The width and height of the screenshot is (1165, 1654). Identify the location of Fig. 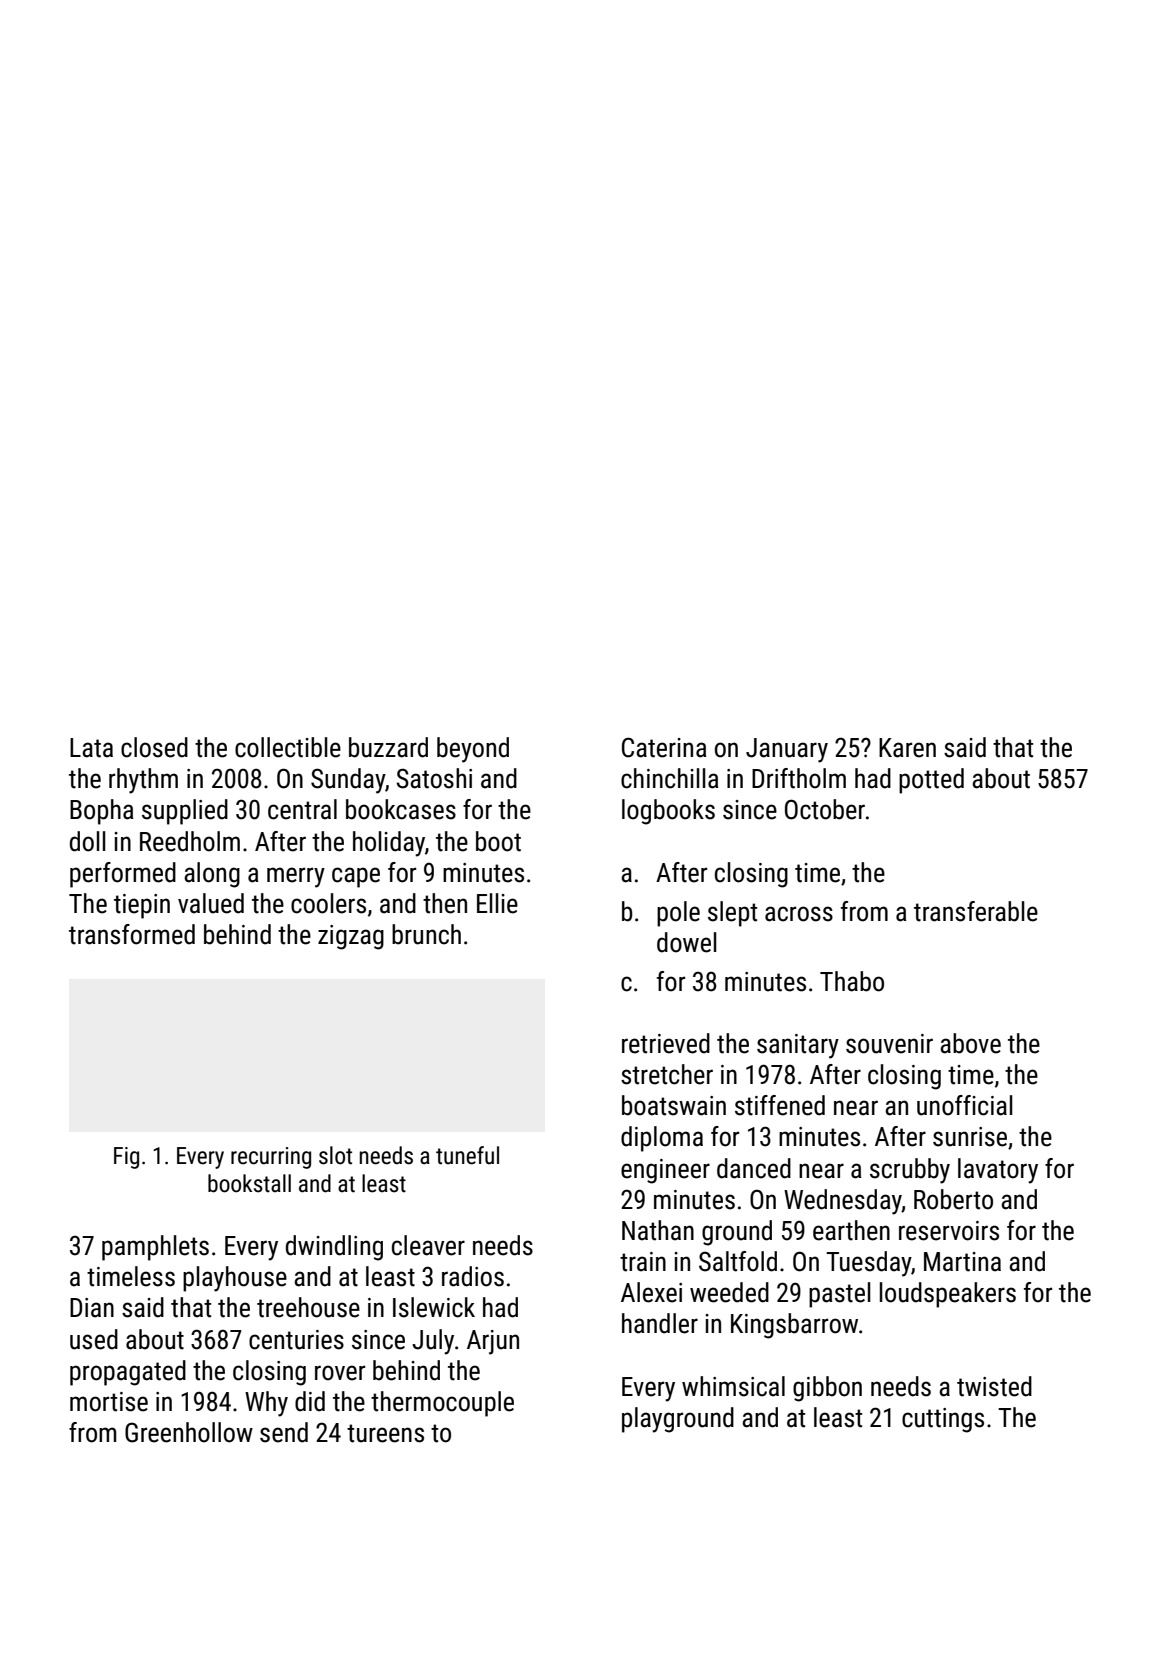
(126, 1158).
